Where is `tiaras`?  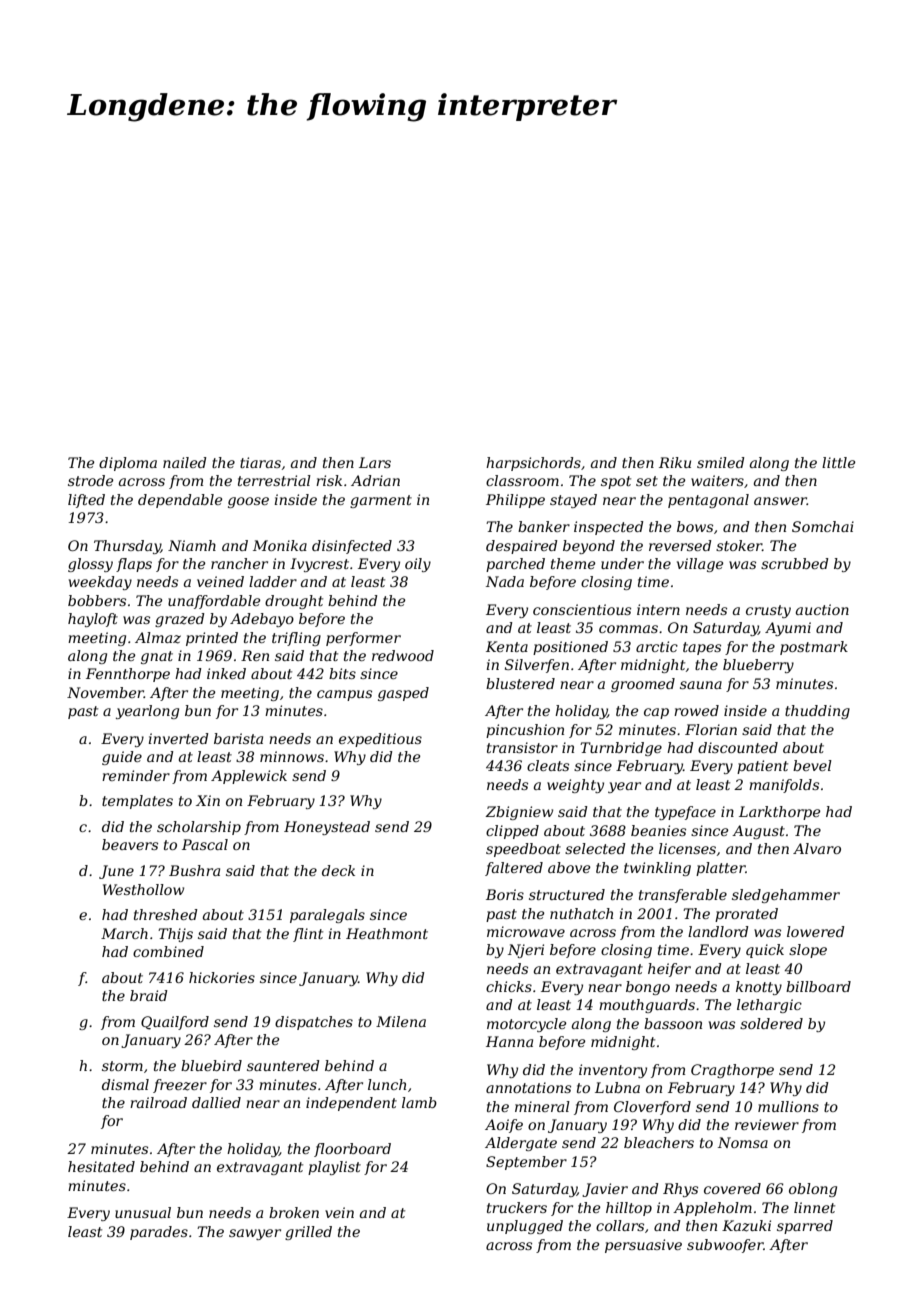
tiaras is located at coordinates (260, 462).
